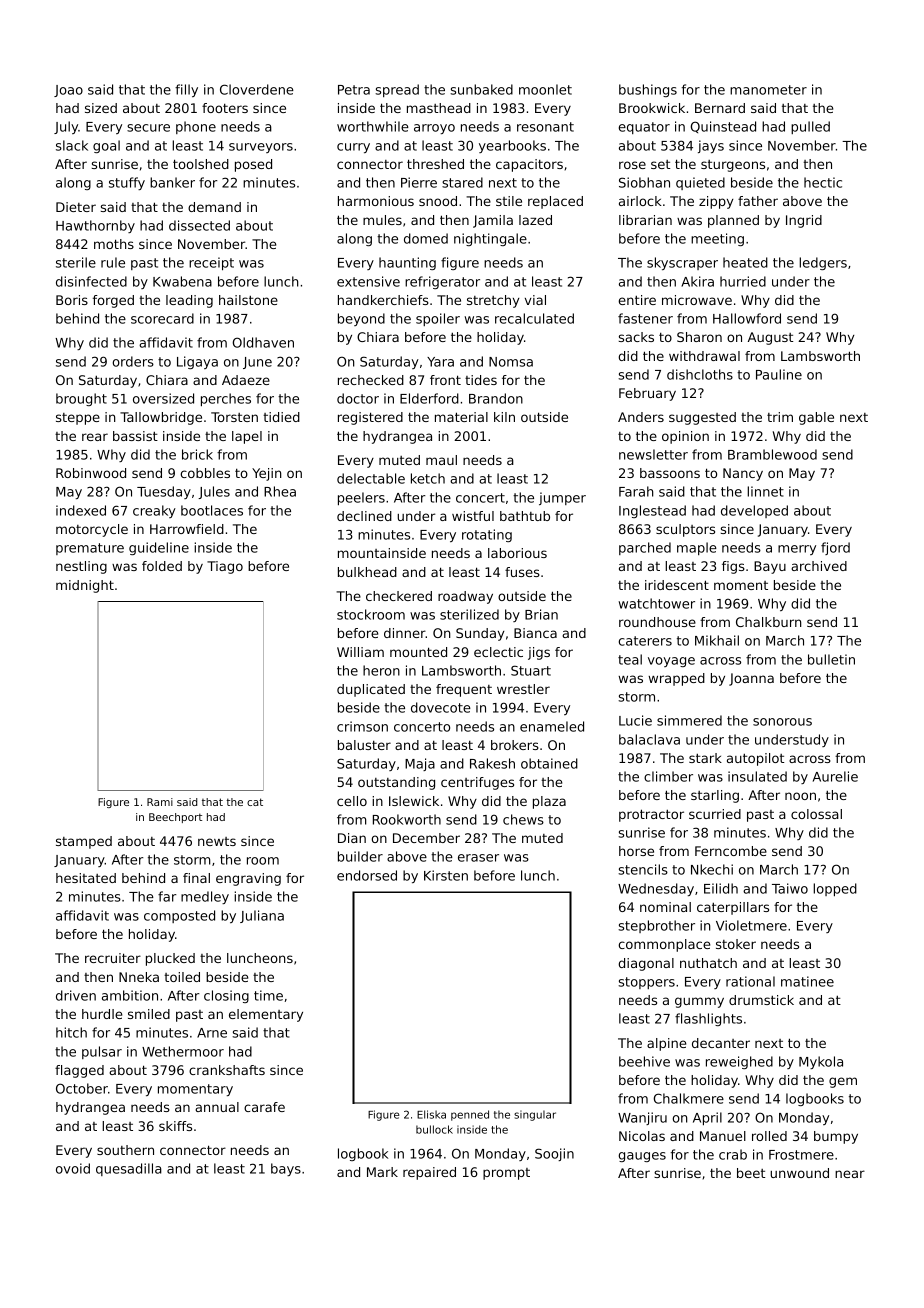 The height and width of the page is (1308, 924). What do you see at coordinates (189, 301) in the page?
I see `leading` at bounding box center [189, 301].
